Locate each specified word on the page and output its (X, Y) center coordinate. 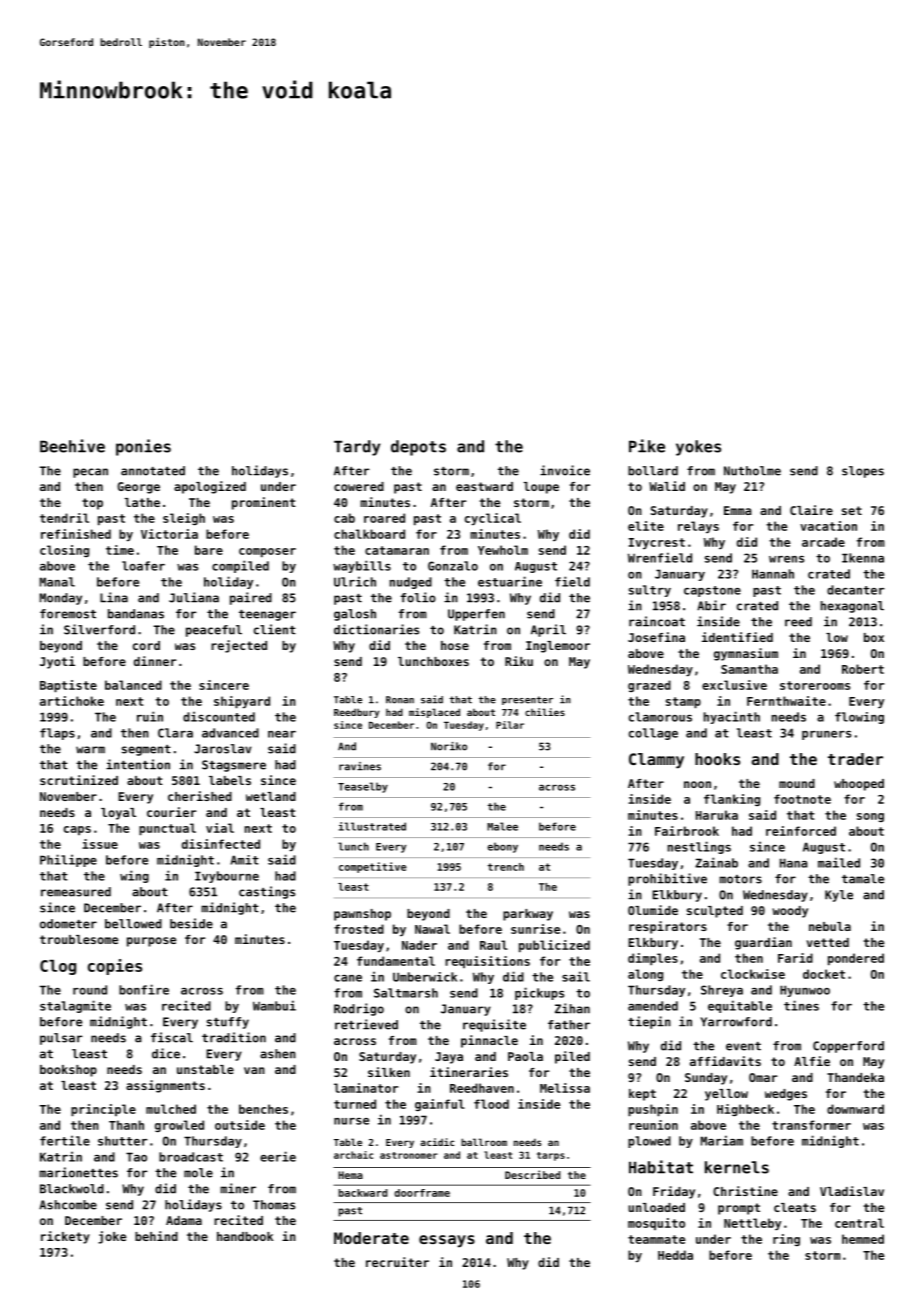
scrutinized (79, 780)
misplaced (434, 713)
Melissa (565, 1088)
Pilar (510, 725)
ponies (143, 447)
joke (112, 1237)
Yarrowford (736, 1022)
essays (447, 1241)
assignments (165, 1086)
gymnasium (746, 654)
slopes (863, 472)
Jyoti (57, 662)
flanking (732, 800)
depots (418, 448)
